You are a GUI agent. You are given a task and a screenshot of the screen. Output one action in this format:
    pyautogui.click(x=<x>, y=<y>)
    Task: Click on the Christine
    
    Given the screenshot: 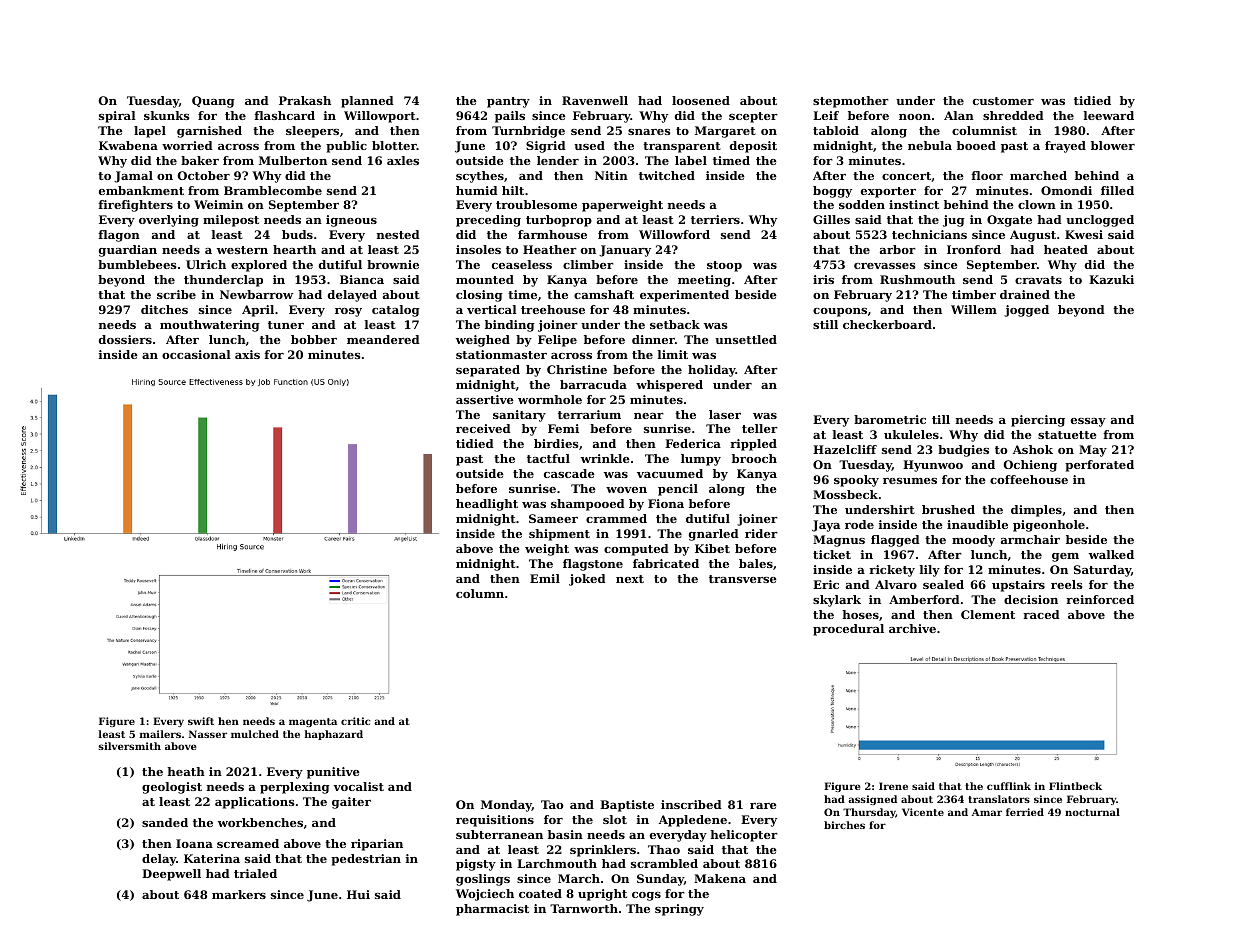 What is the action you would take?
    pyautogui.click(x=577, y=369)
